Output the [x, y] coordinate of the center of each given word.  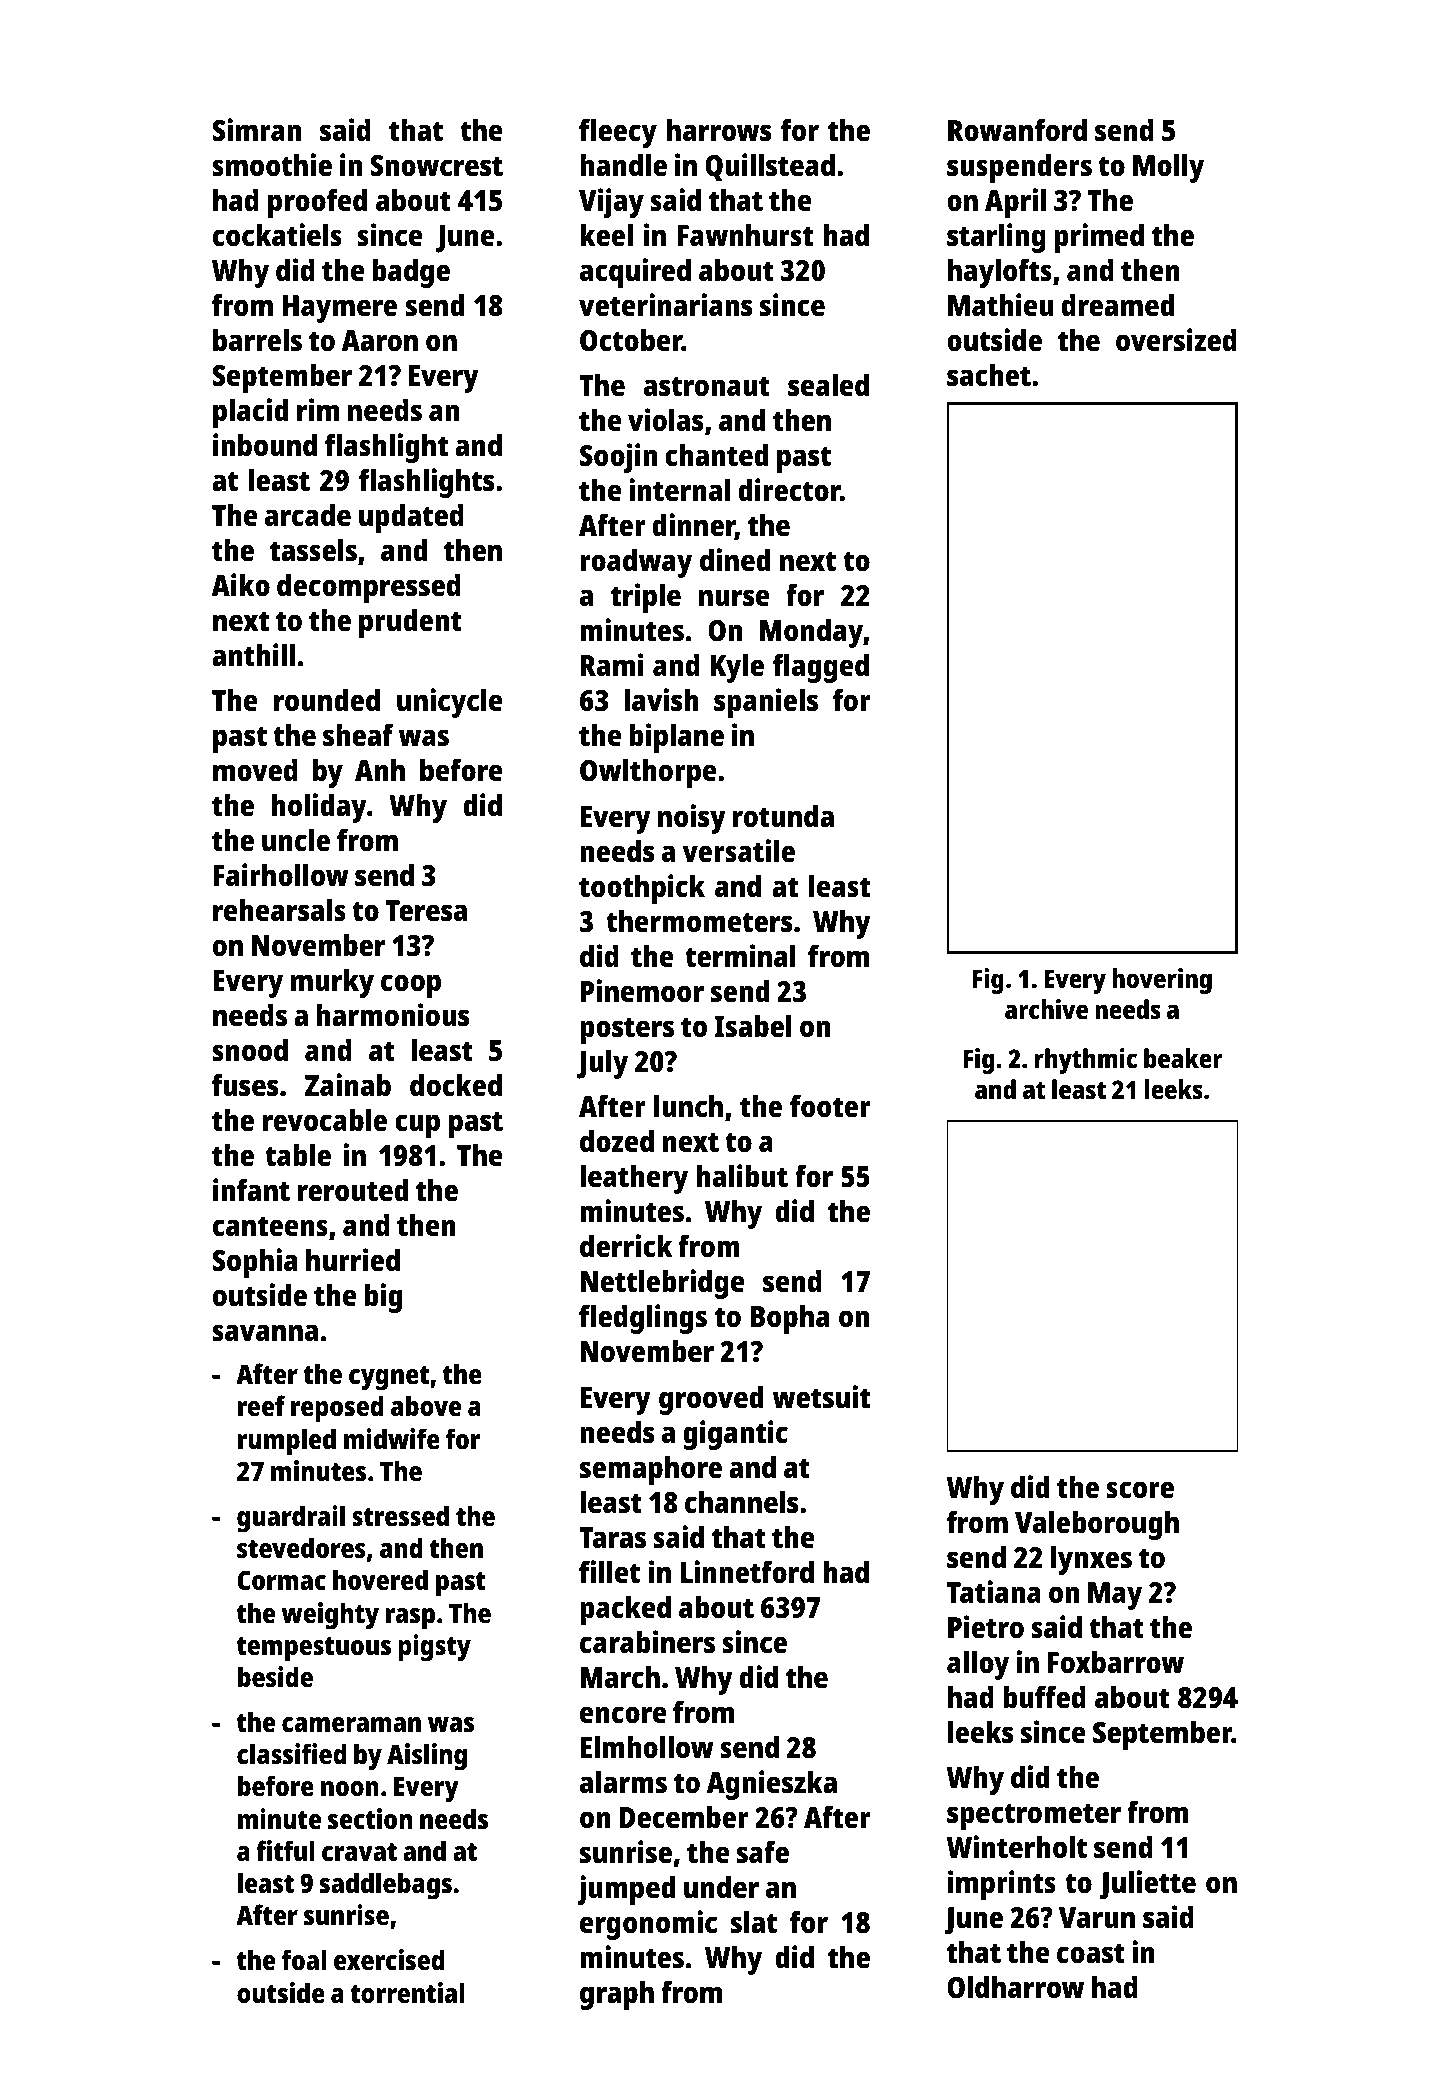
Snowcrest [436, 166]
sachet [989, 375]
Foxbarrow [1116, 1662]
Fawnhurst [745, 235]
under [721, 1887]
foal [304, 1960]
